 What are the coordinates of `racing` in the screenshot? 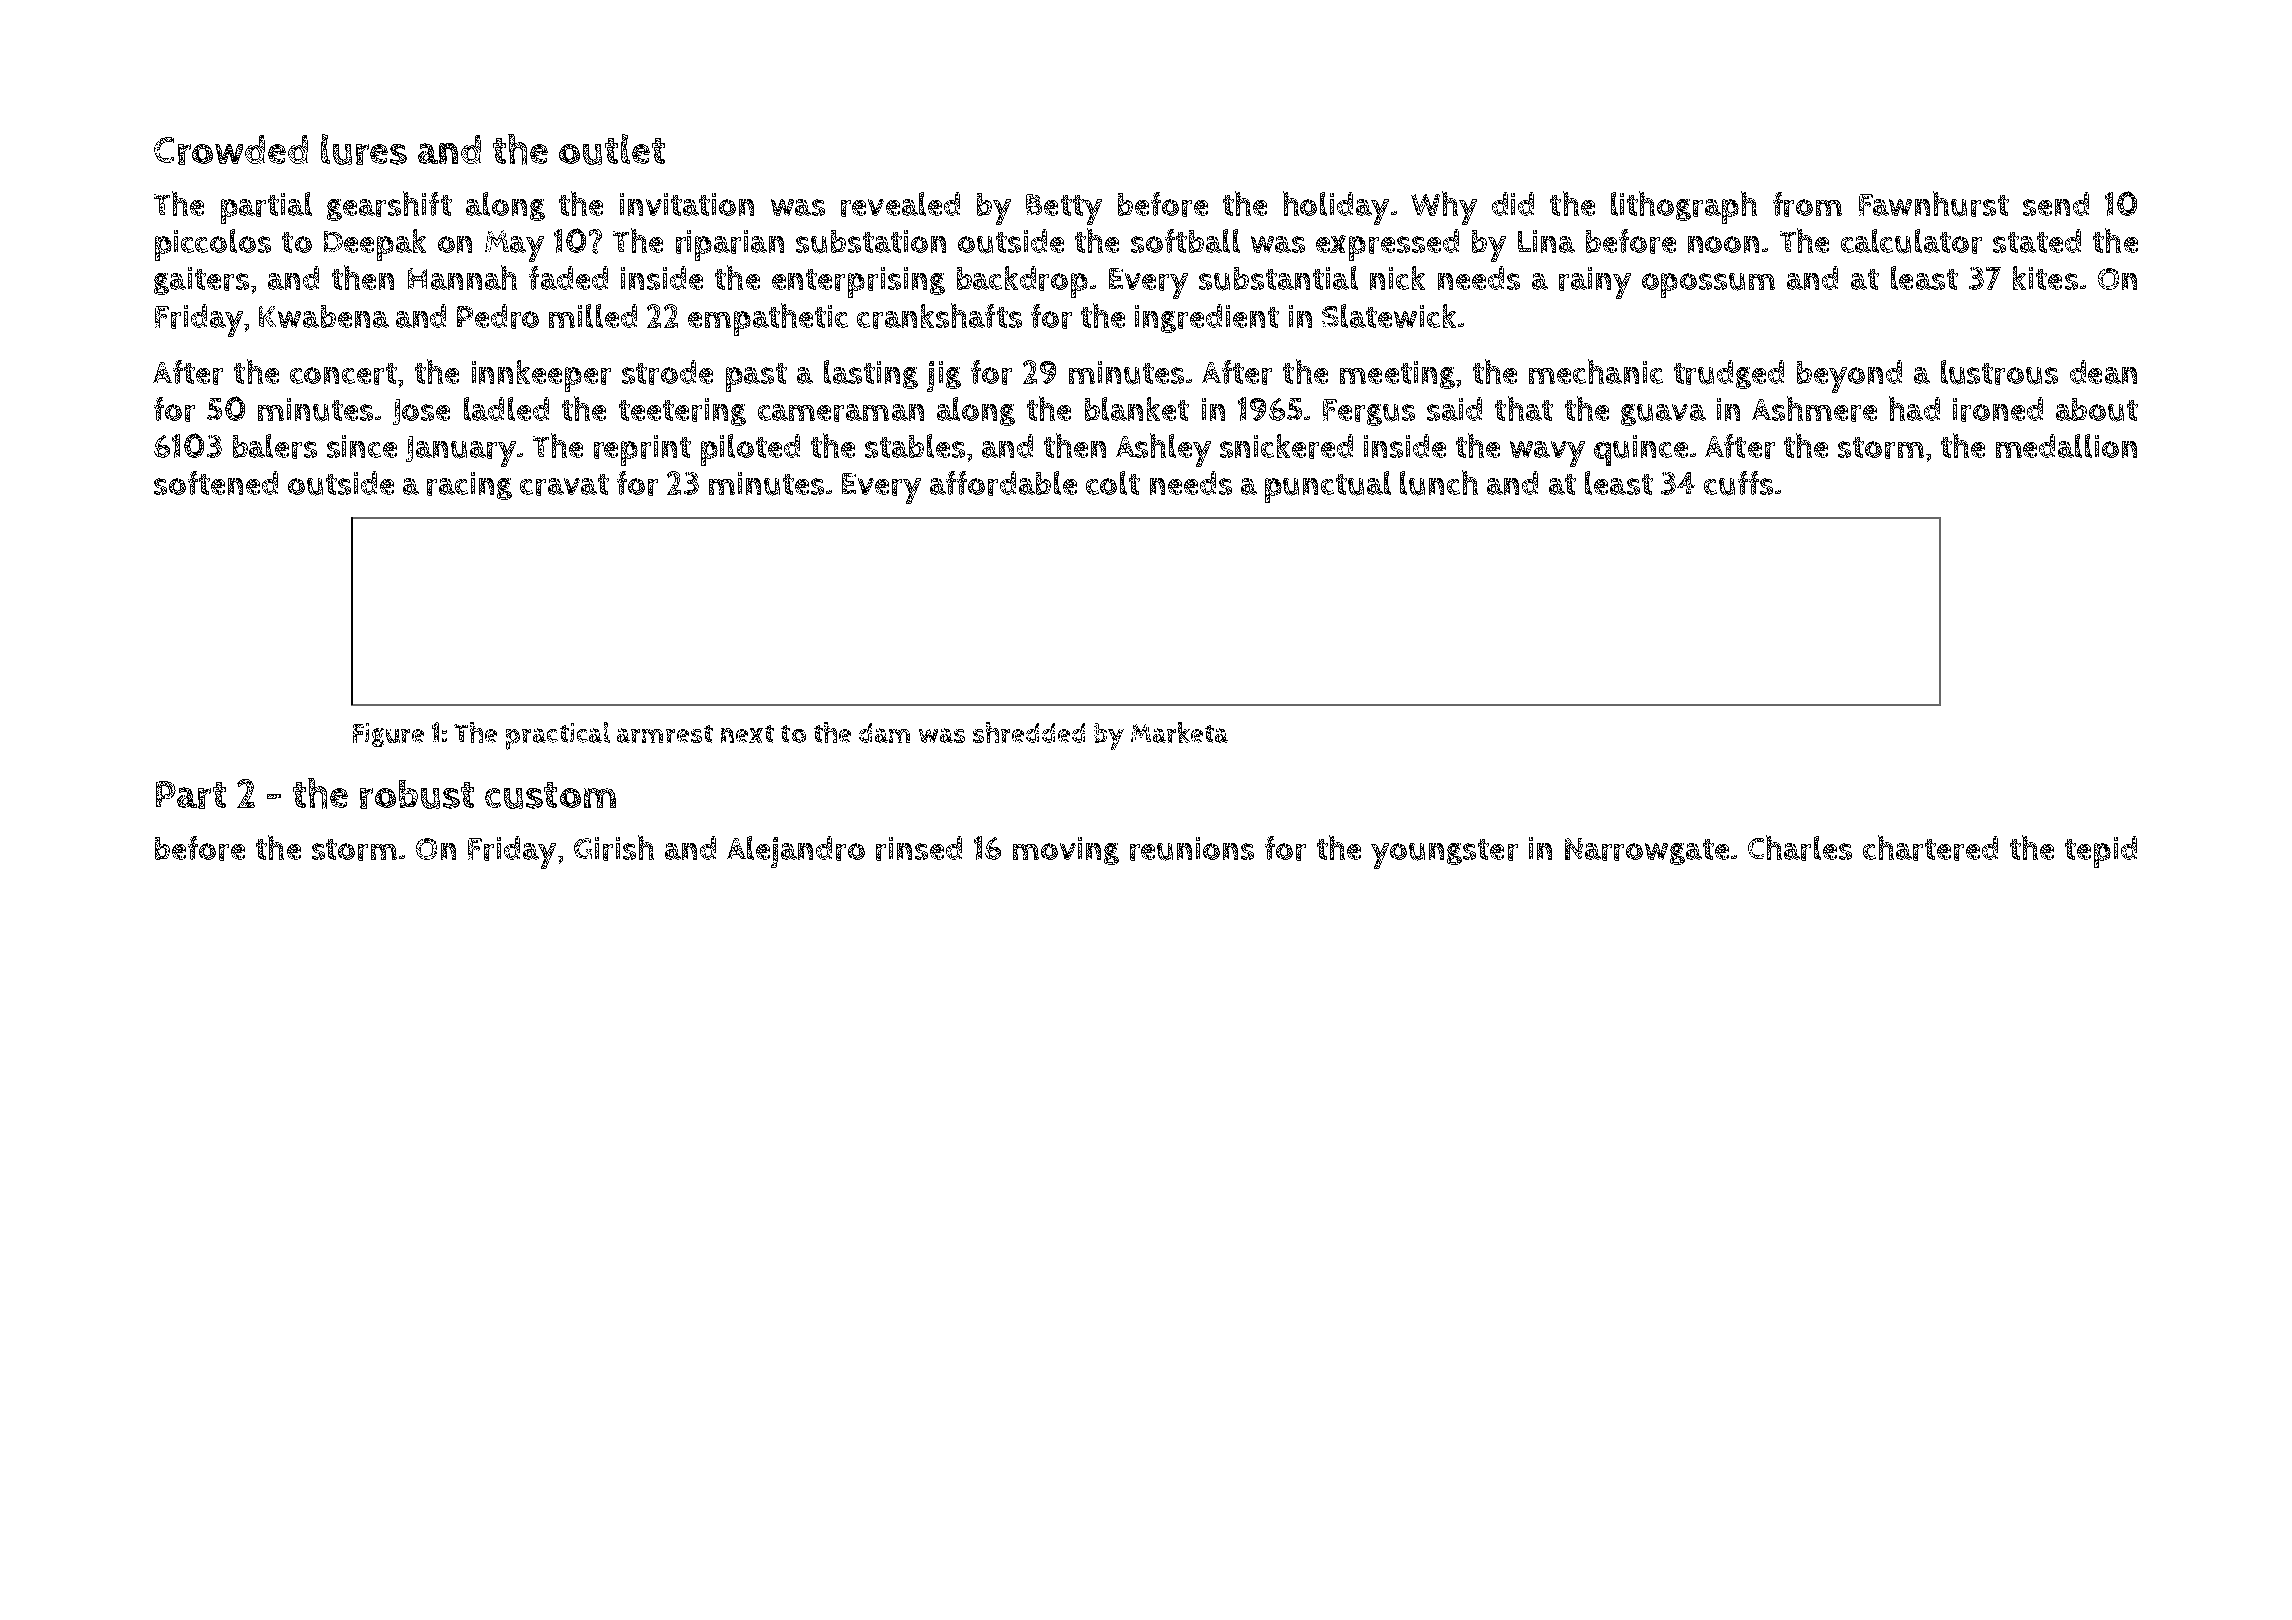 It's located at (469, 486).
